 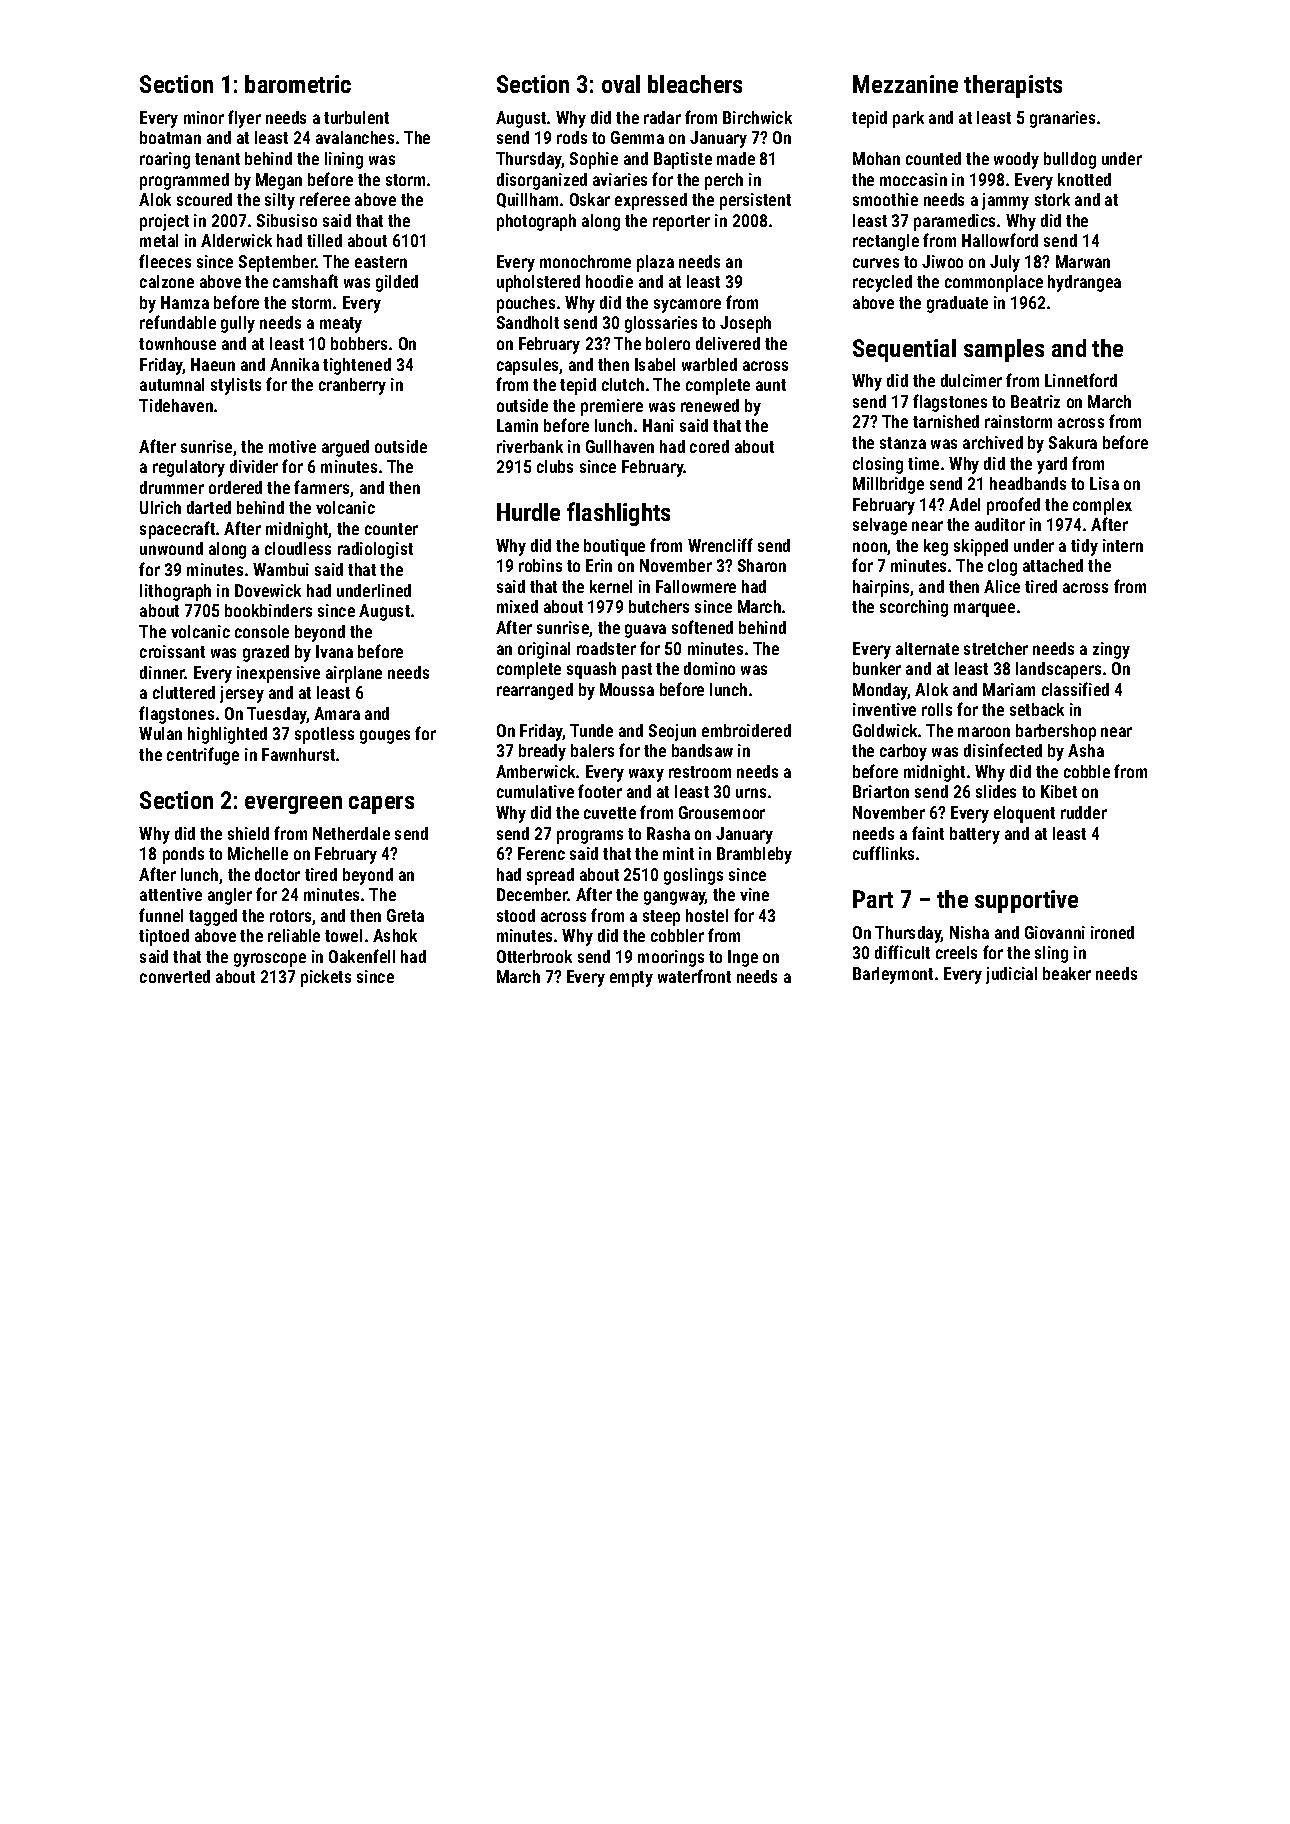 What do you see at coordinates (175, 976) in the screenshot?
I see `converted` at bounding box center [175, 976].
